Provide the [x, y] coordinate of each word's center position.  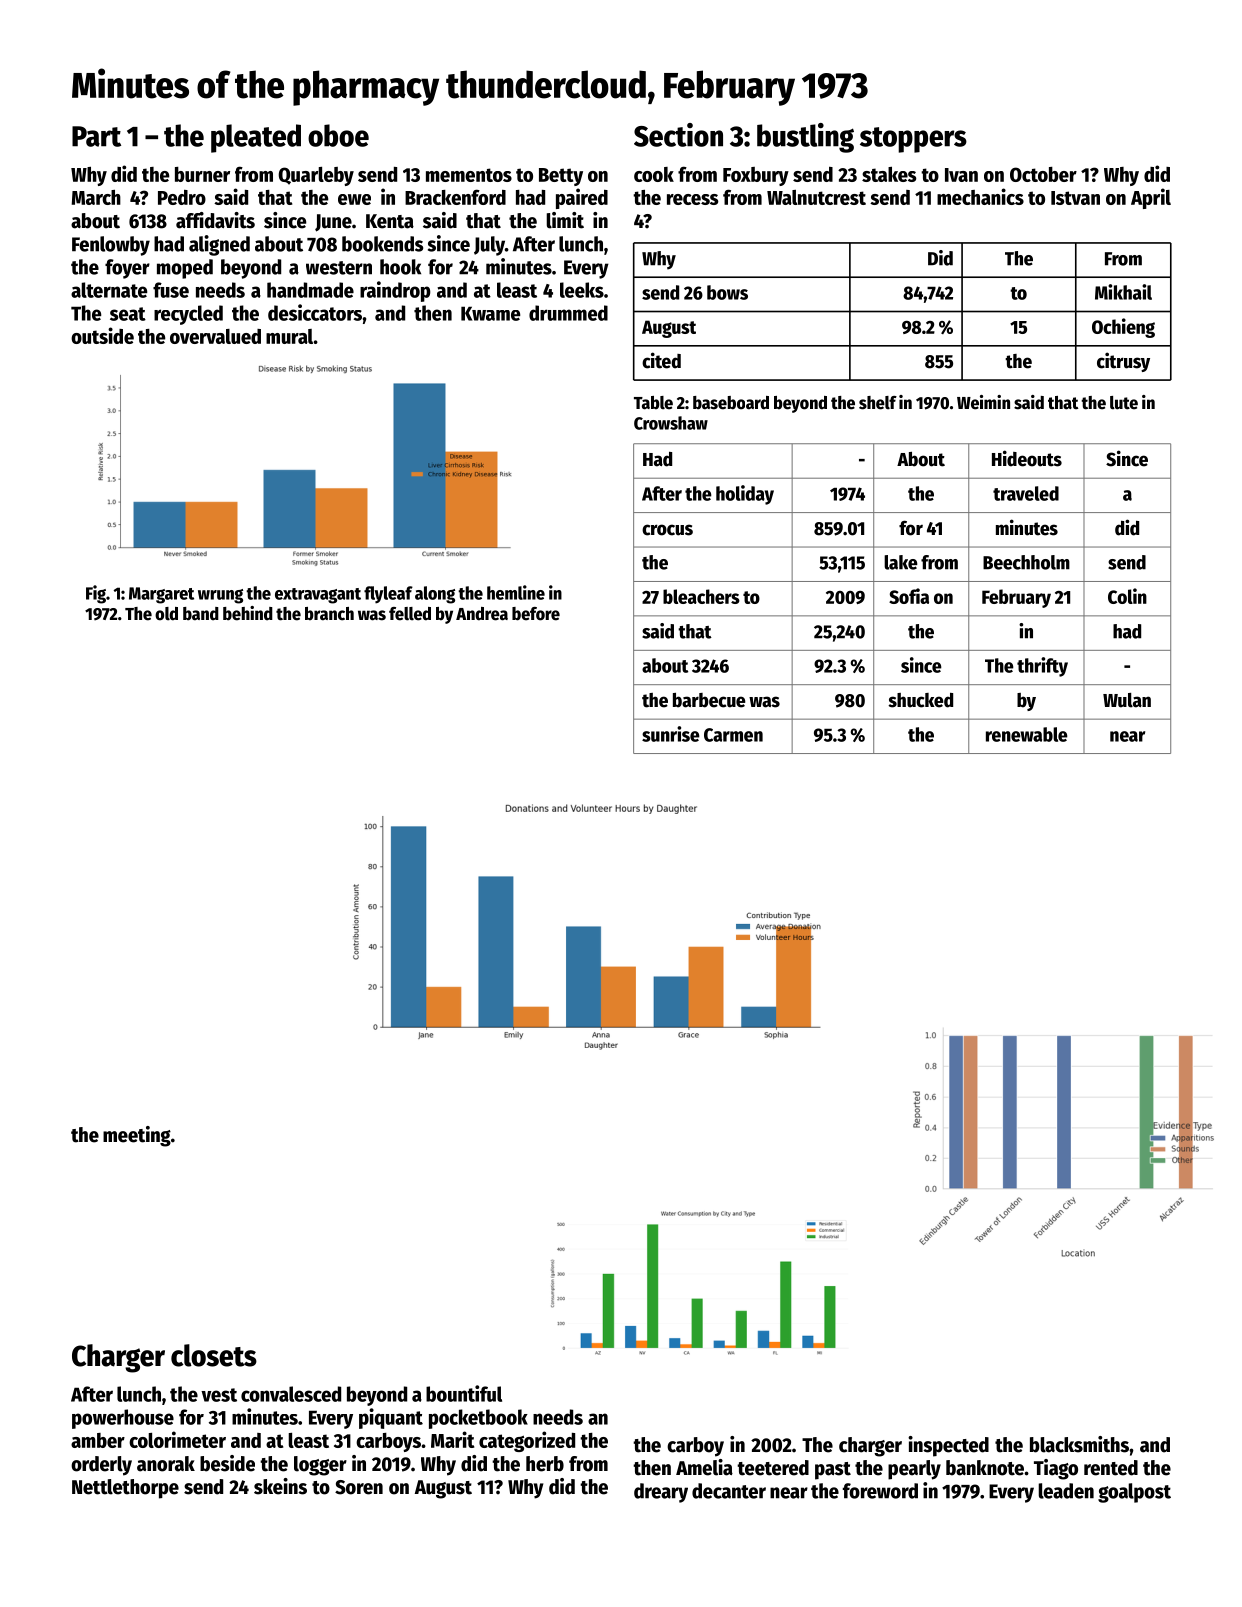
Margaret [161, 595]
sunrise [671, 734]
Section [678, 135]
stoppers [913, 140]
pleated [256, 138]
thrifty [1042, 667]
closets [214, 1355]
